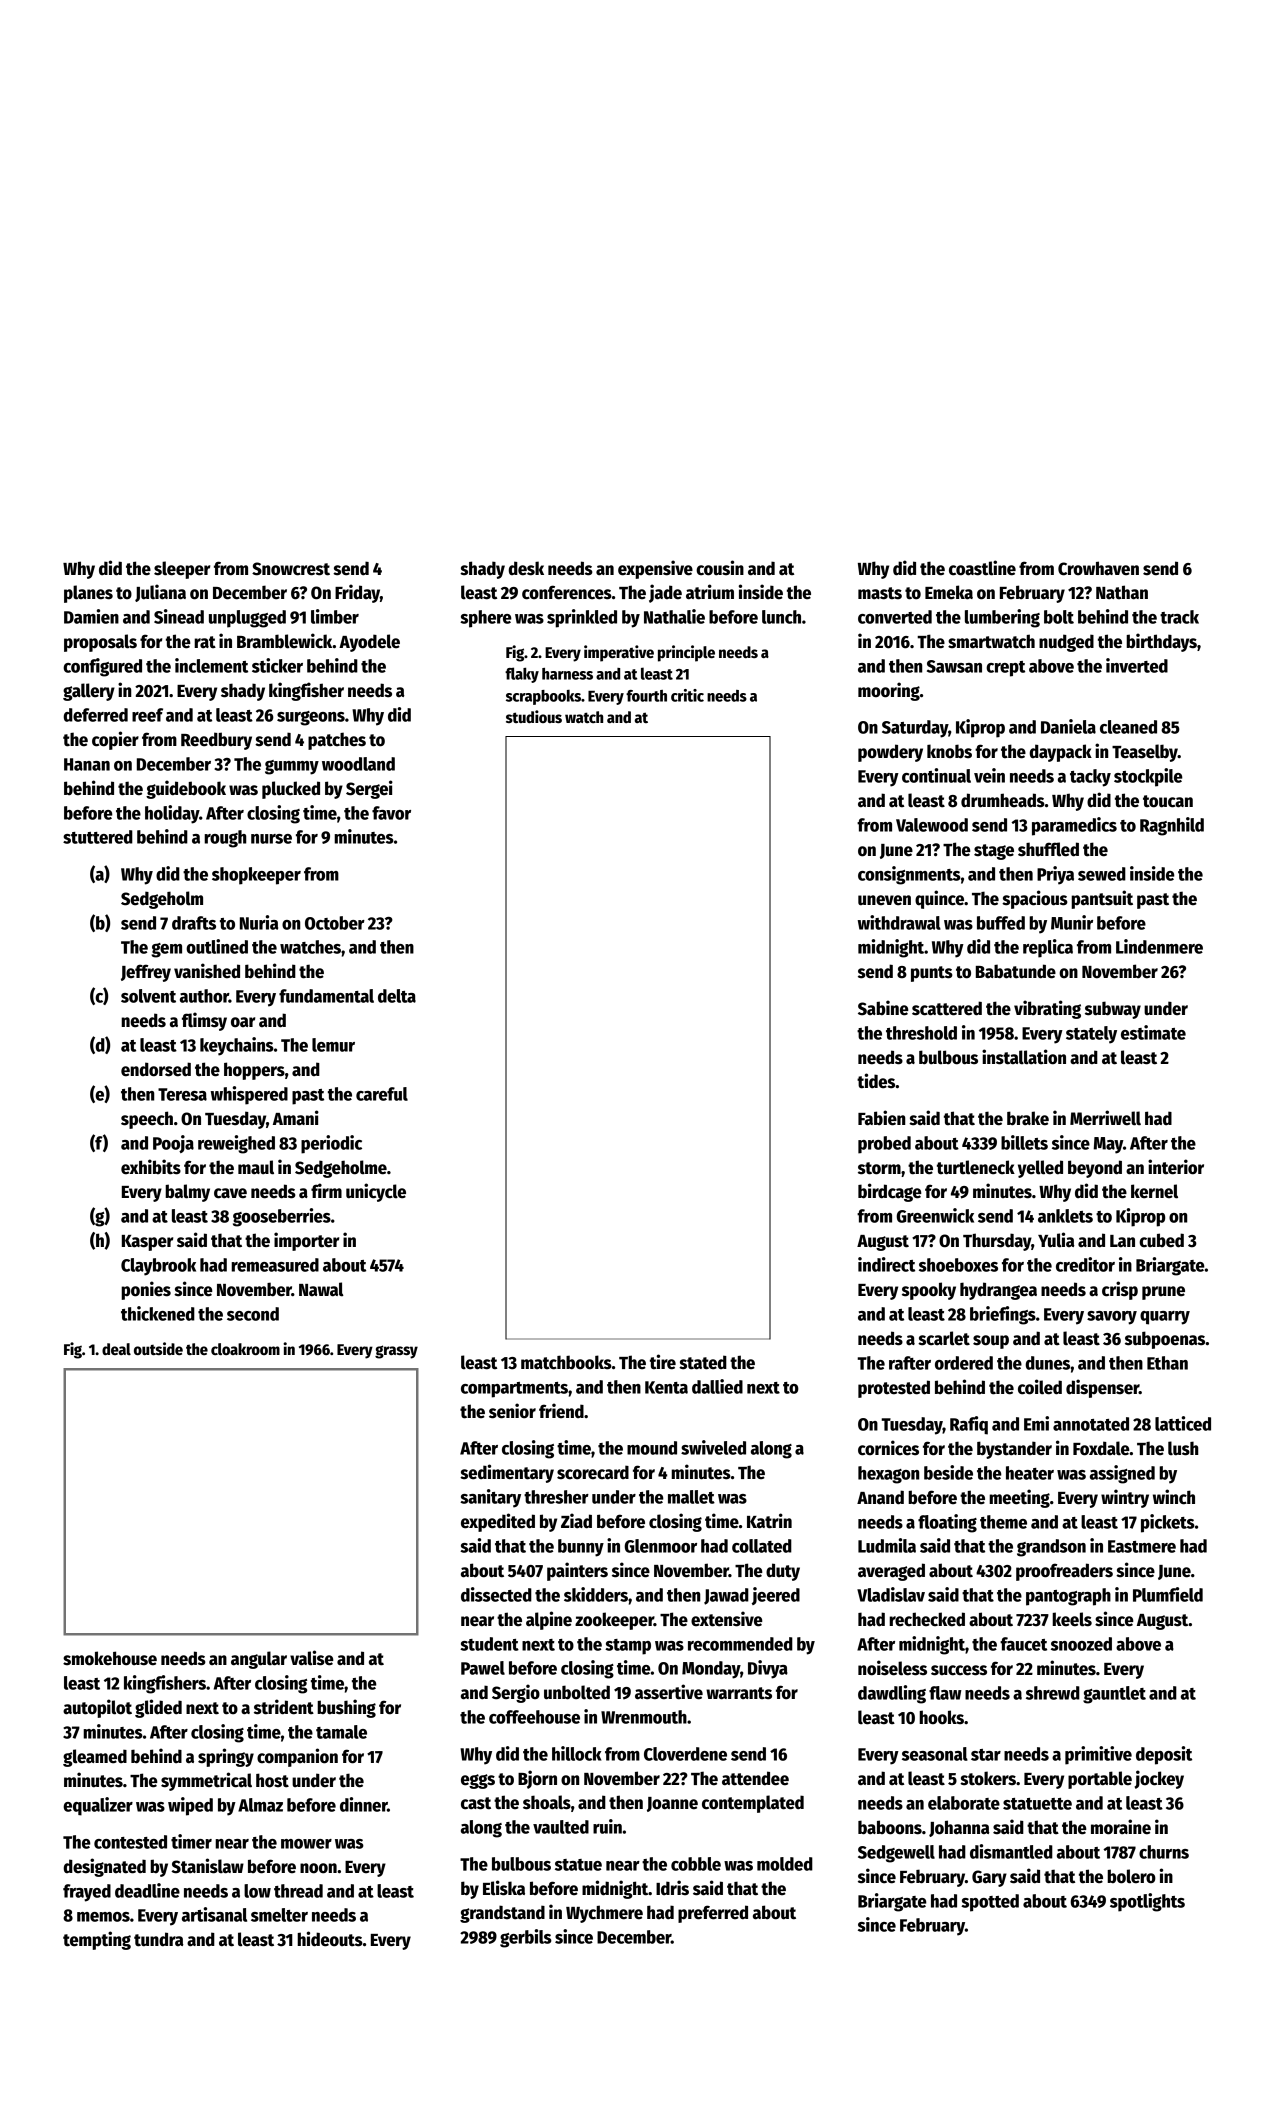  I want to click on Plumfield, so click(1168, 1594).
